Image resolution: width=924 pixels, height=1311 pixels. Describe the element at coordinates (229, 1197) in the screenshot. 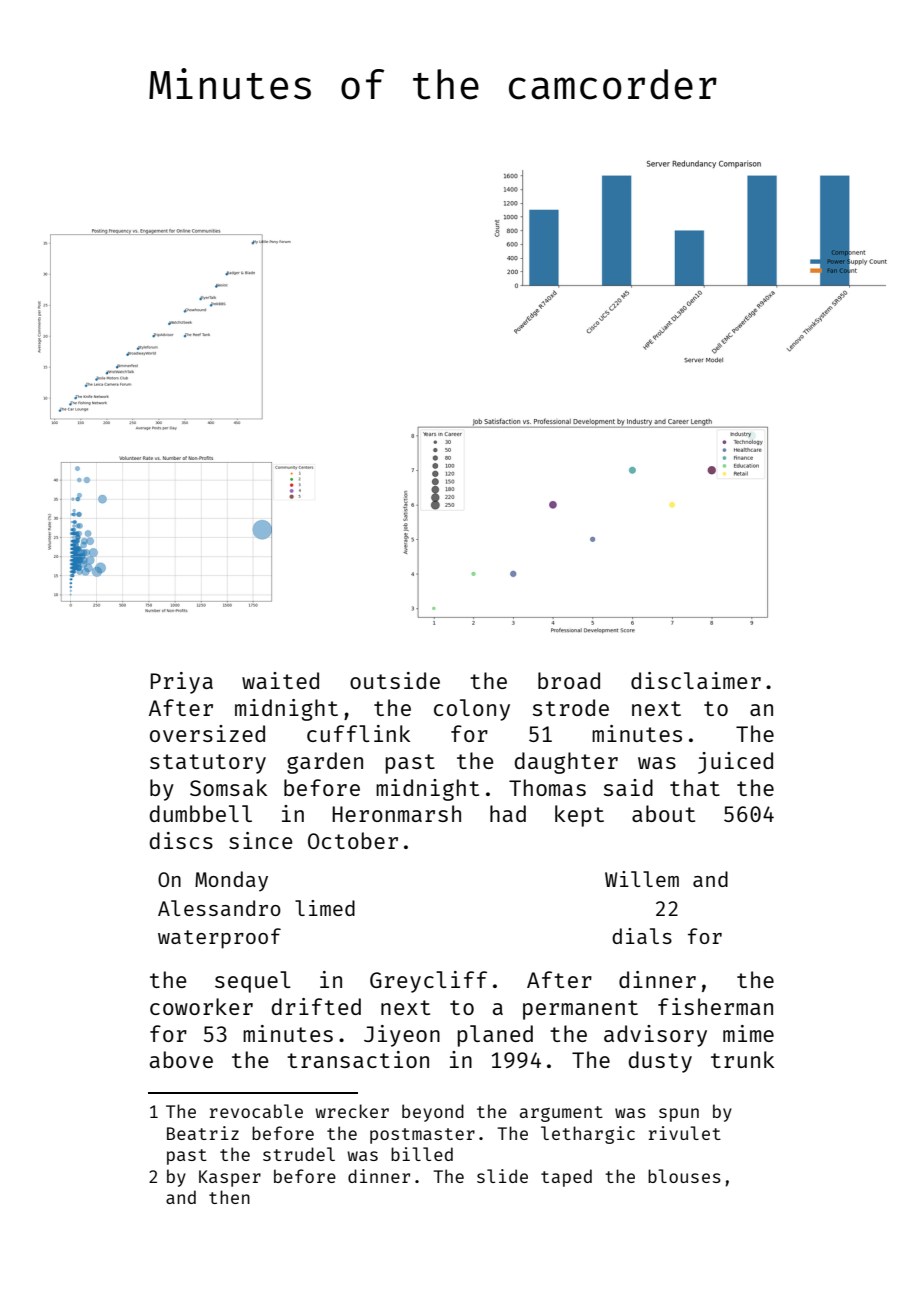

I see `then` at that location.
